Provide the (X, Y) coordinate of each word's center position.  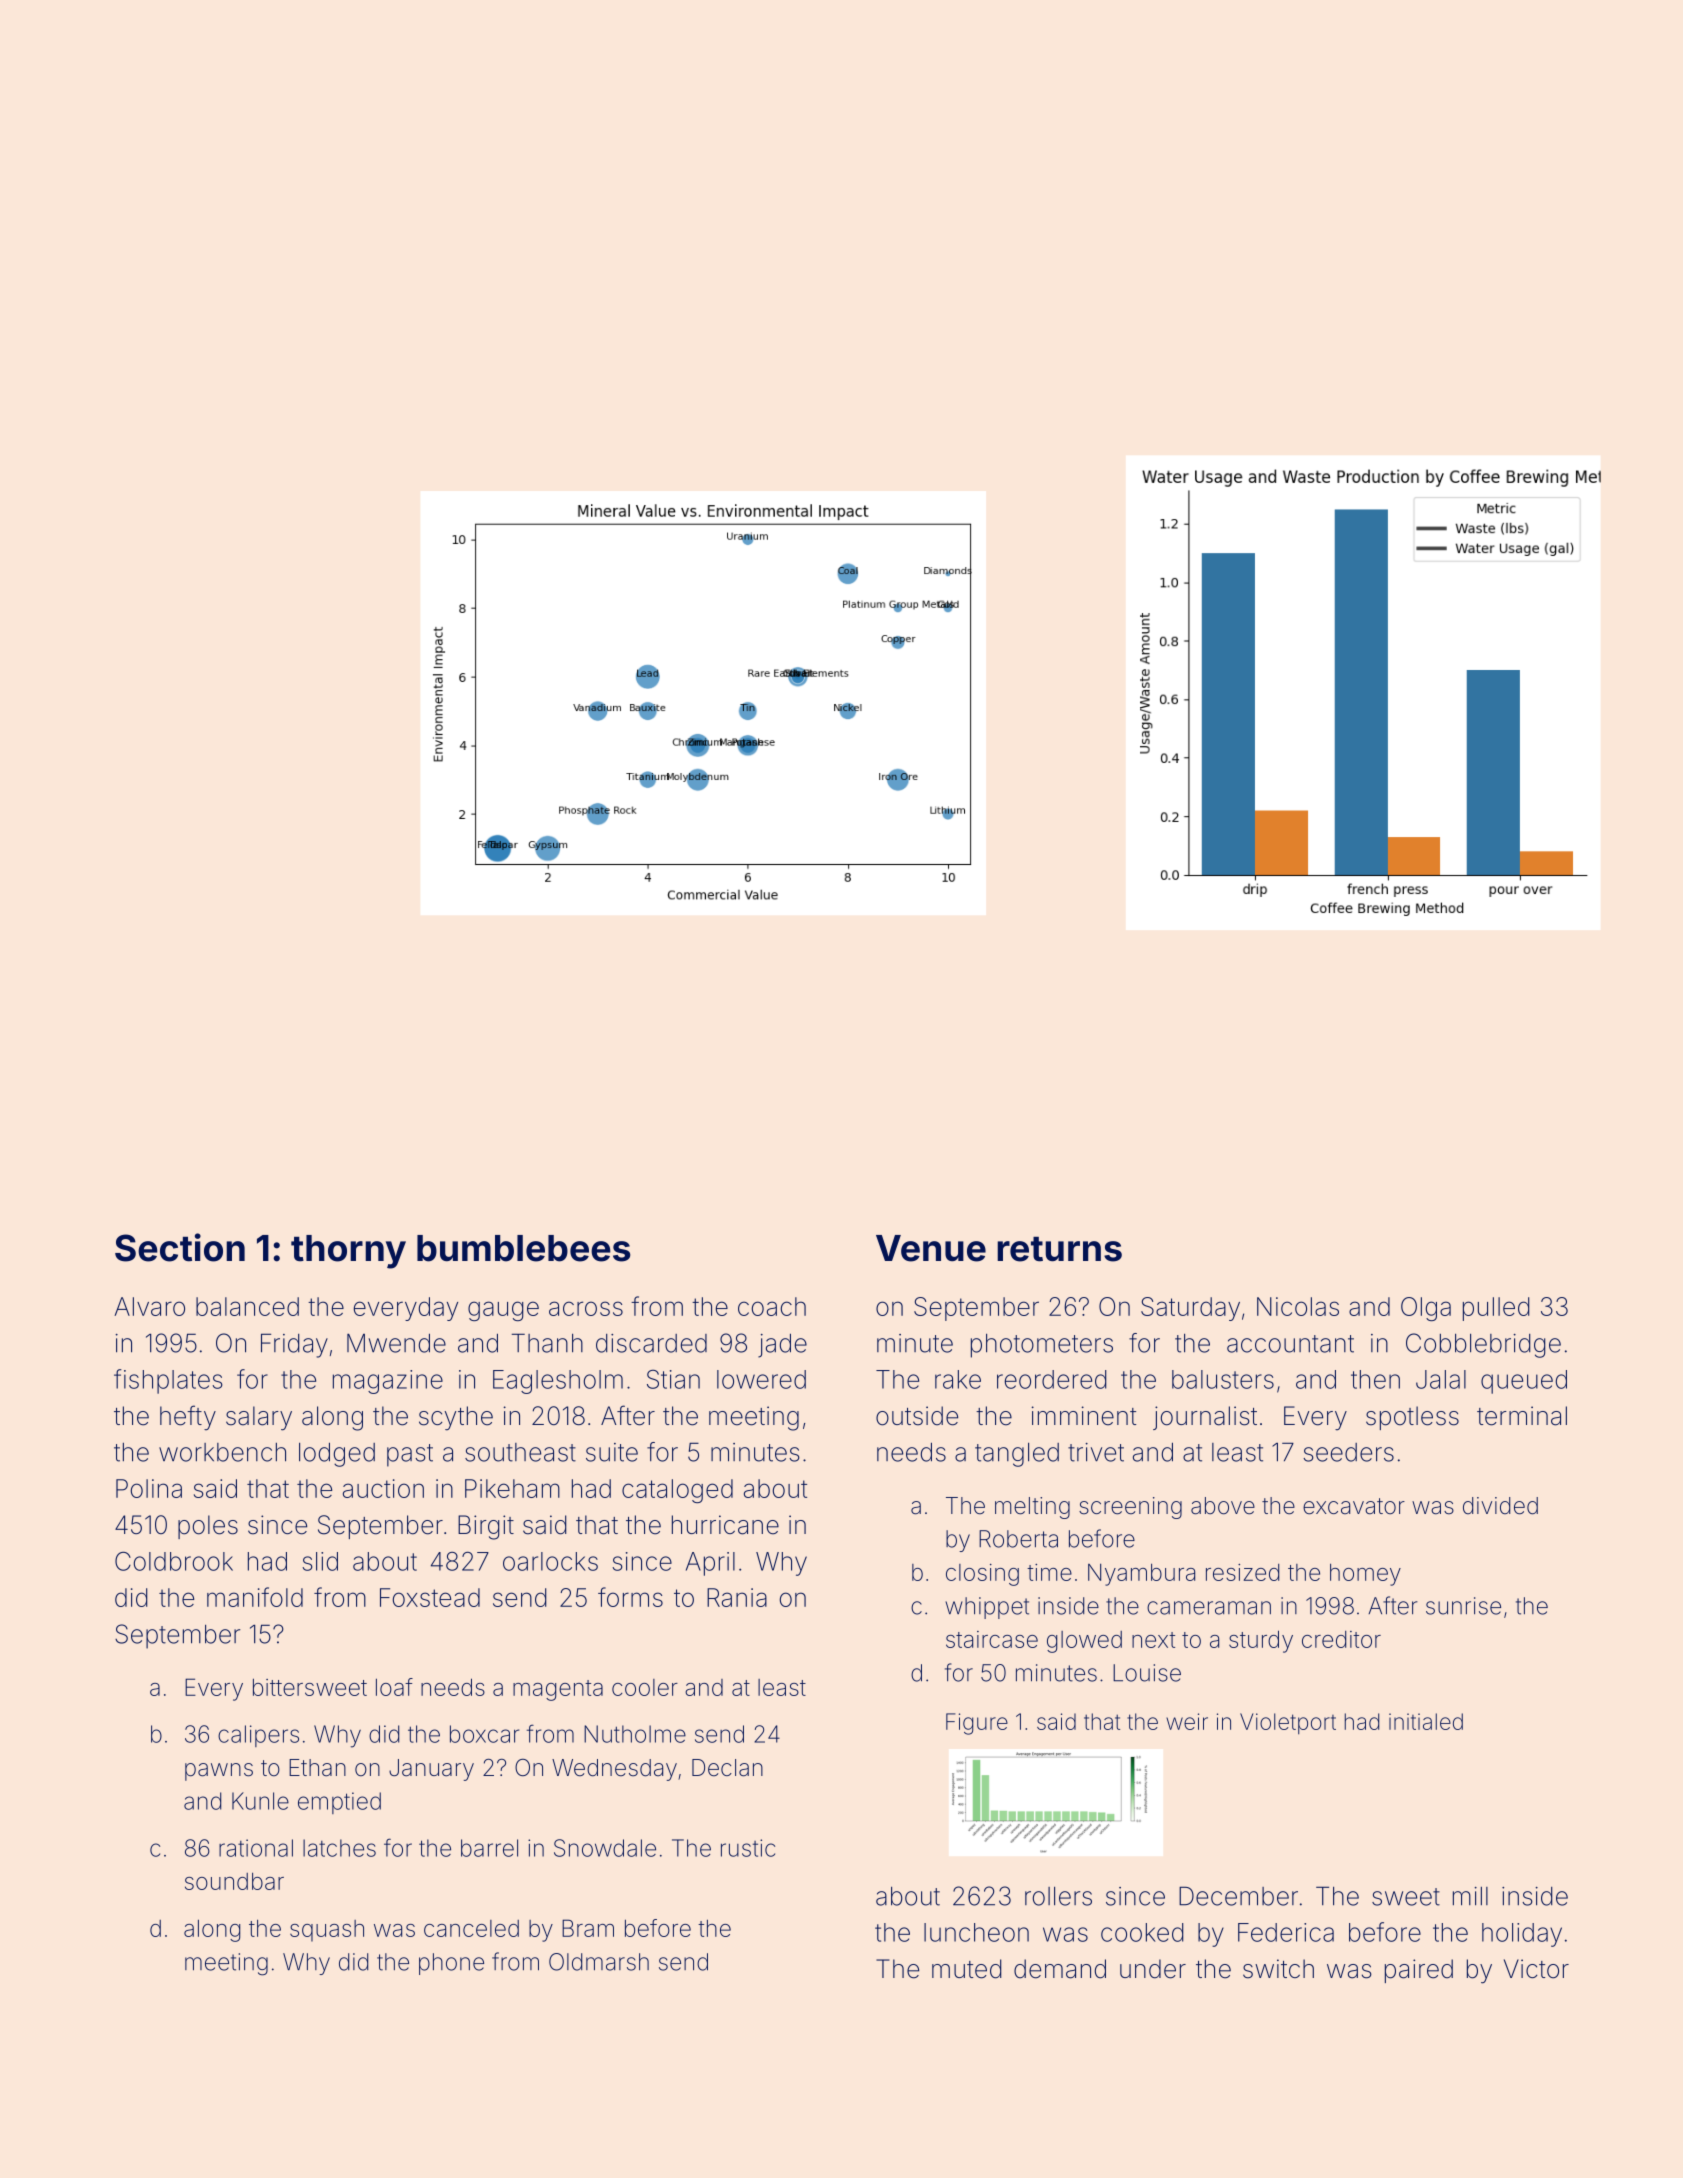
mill (1470, 1896)
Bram (588, 1928)
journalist (1205, 1418)
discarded (651, 1343)
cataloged (677, 1491)
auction (383, 1488)
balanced (247, 1306)
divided (1500, 1506)
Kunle (260, 1801)
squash (327, 1931)
